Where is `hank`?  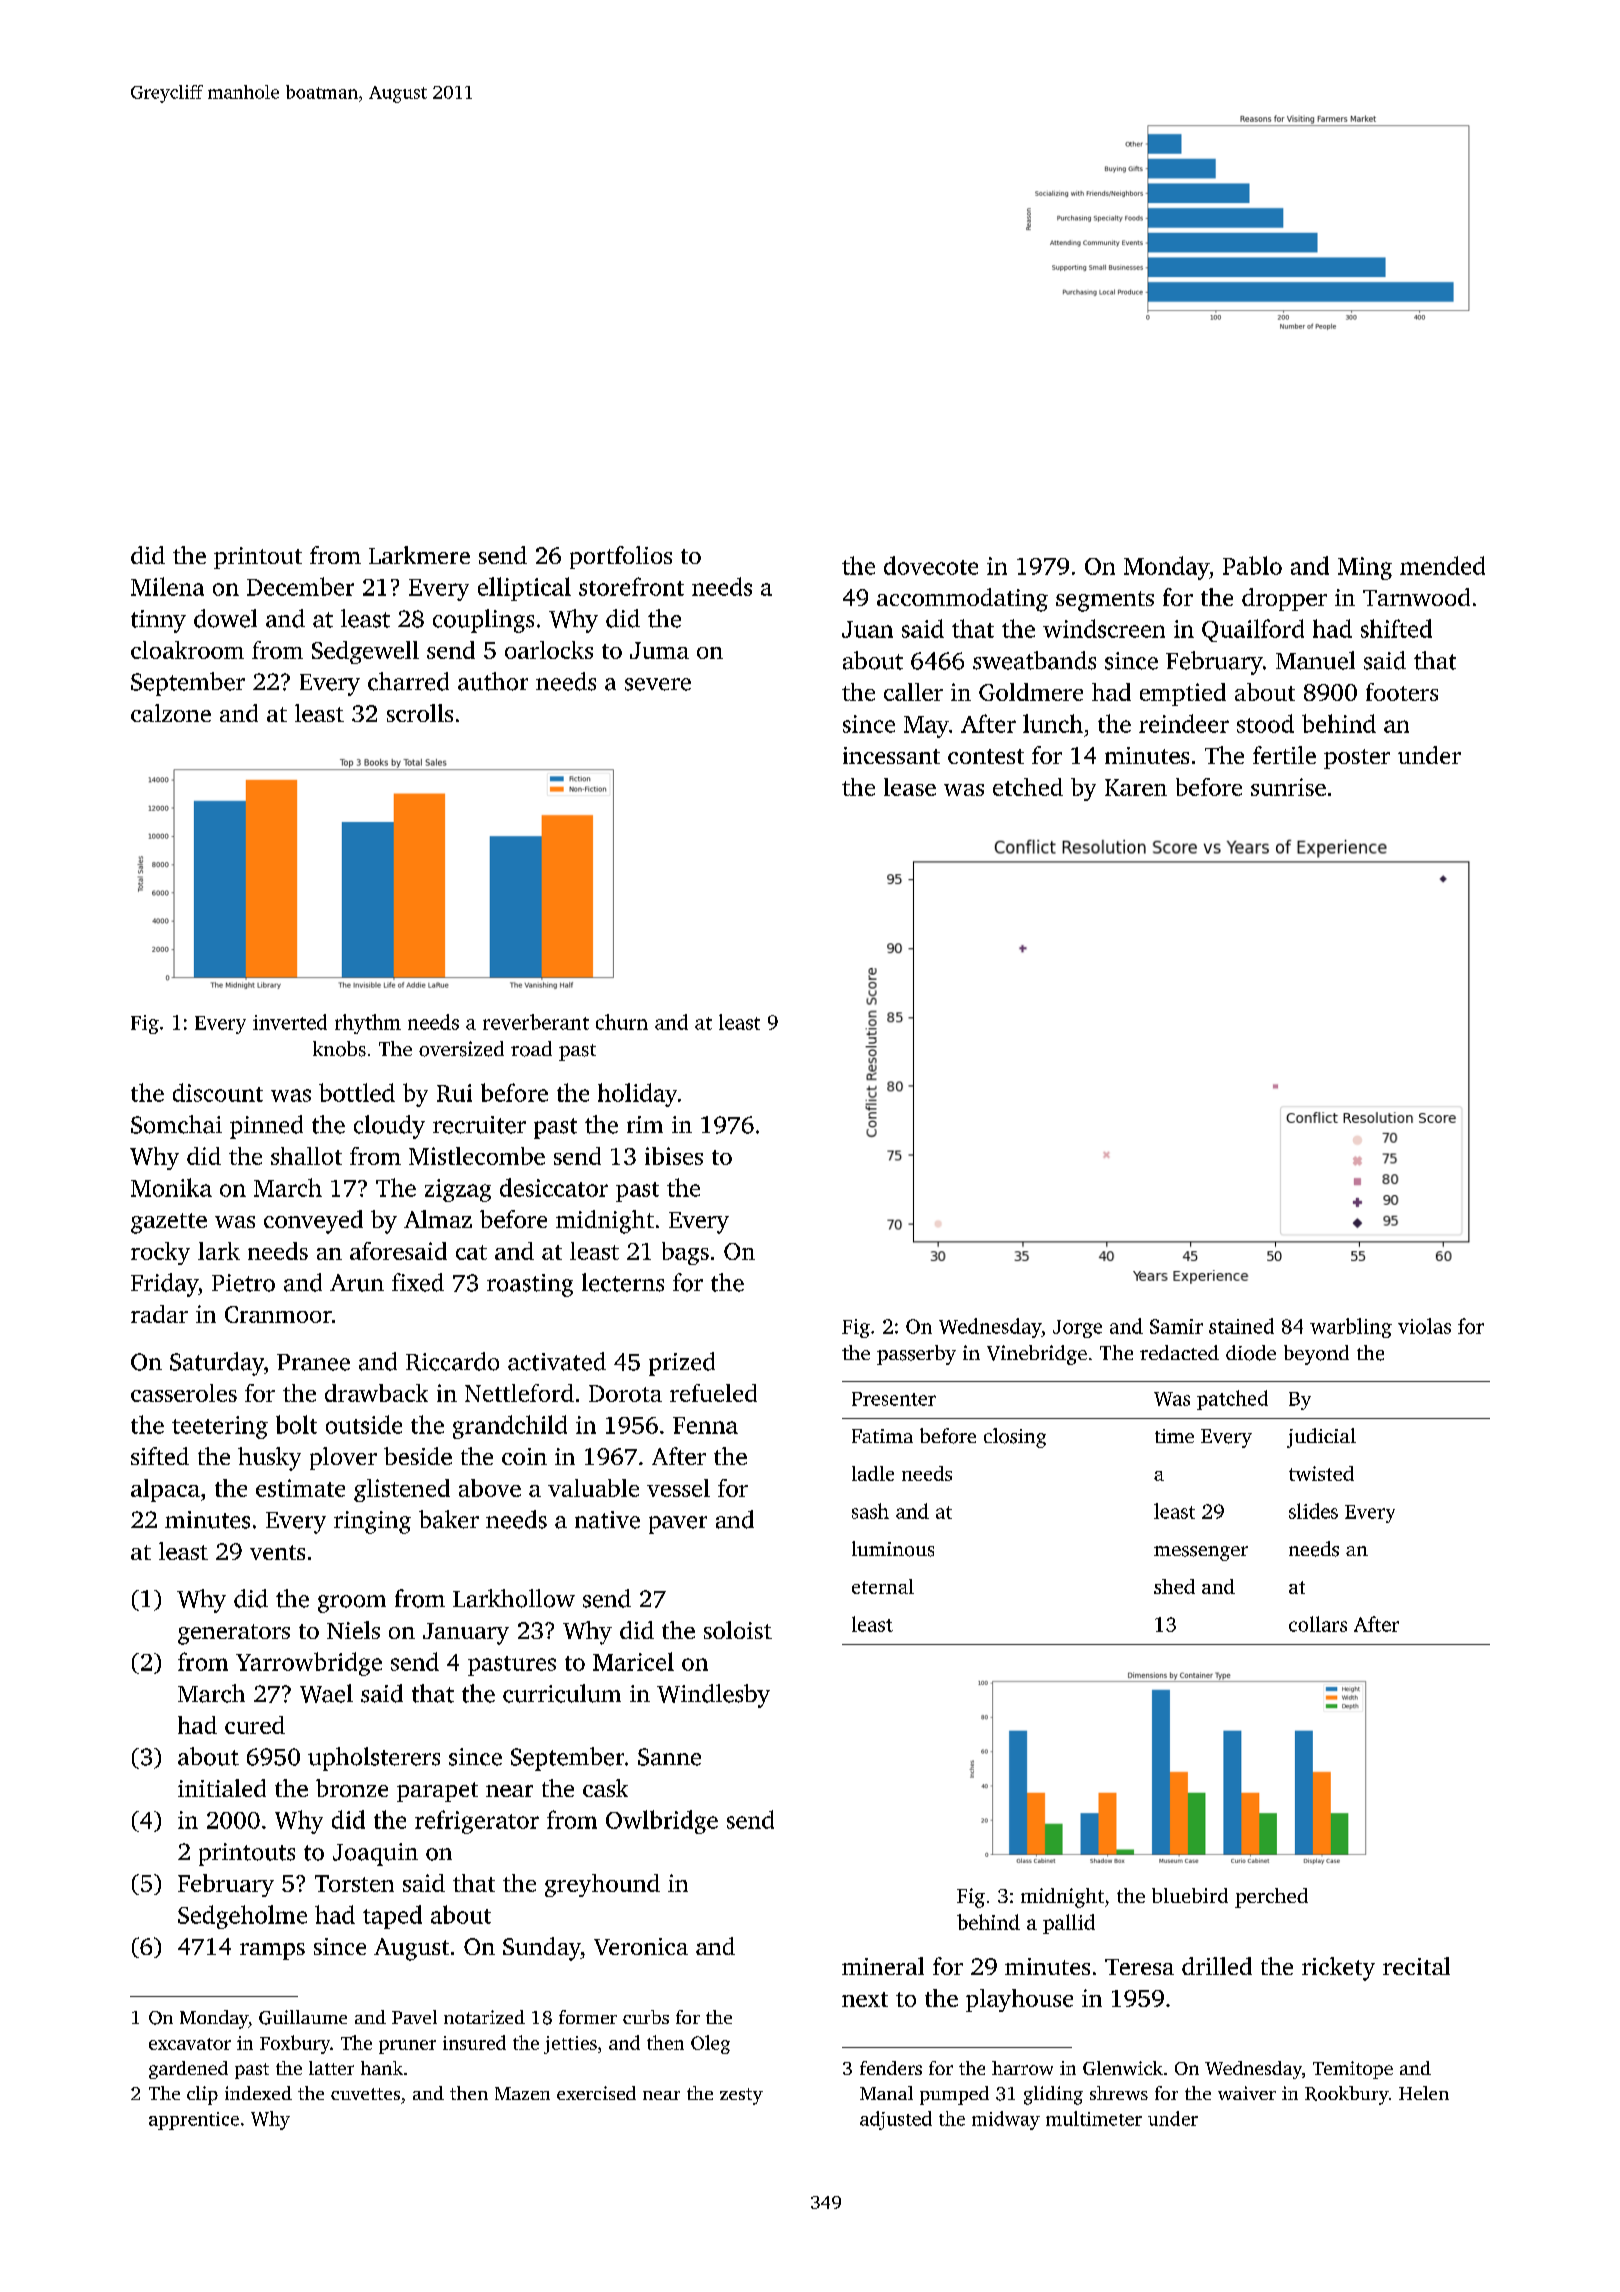 hank is located at coordinates (382, 2068).
